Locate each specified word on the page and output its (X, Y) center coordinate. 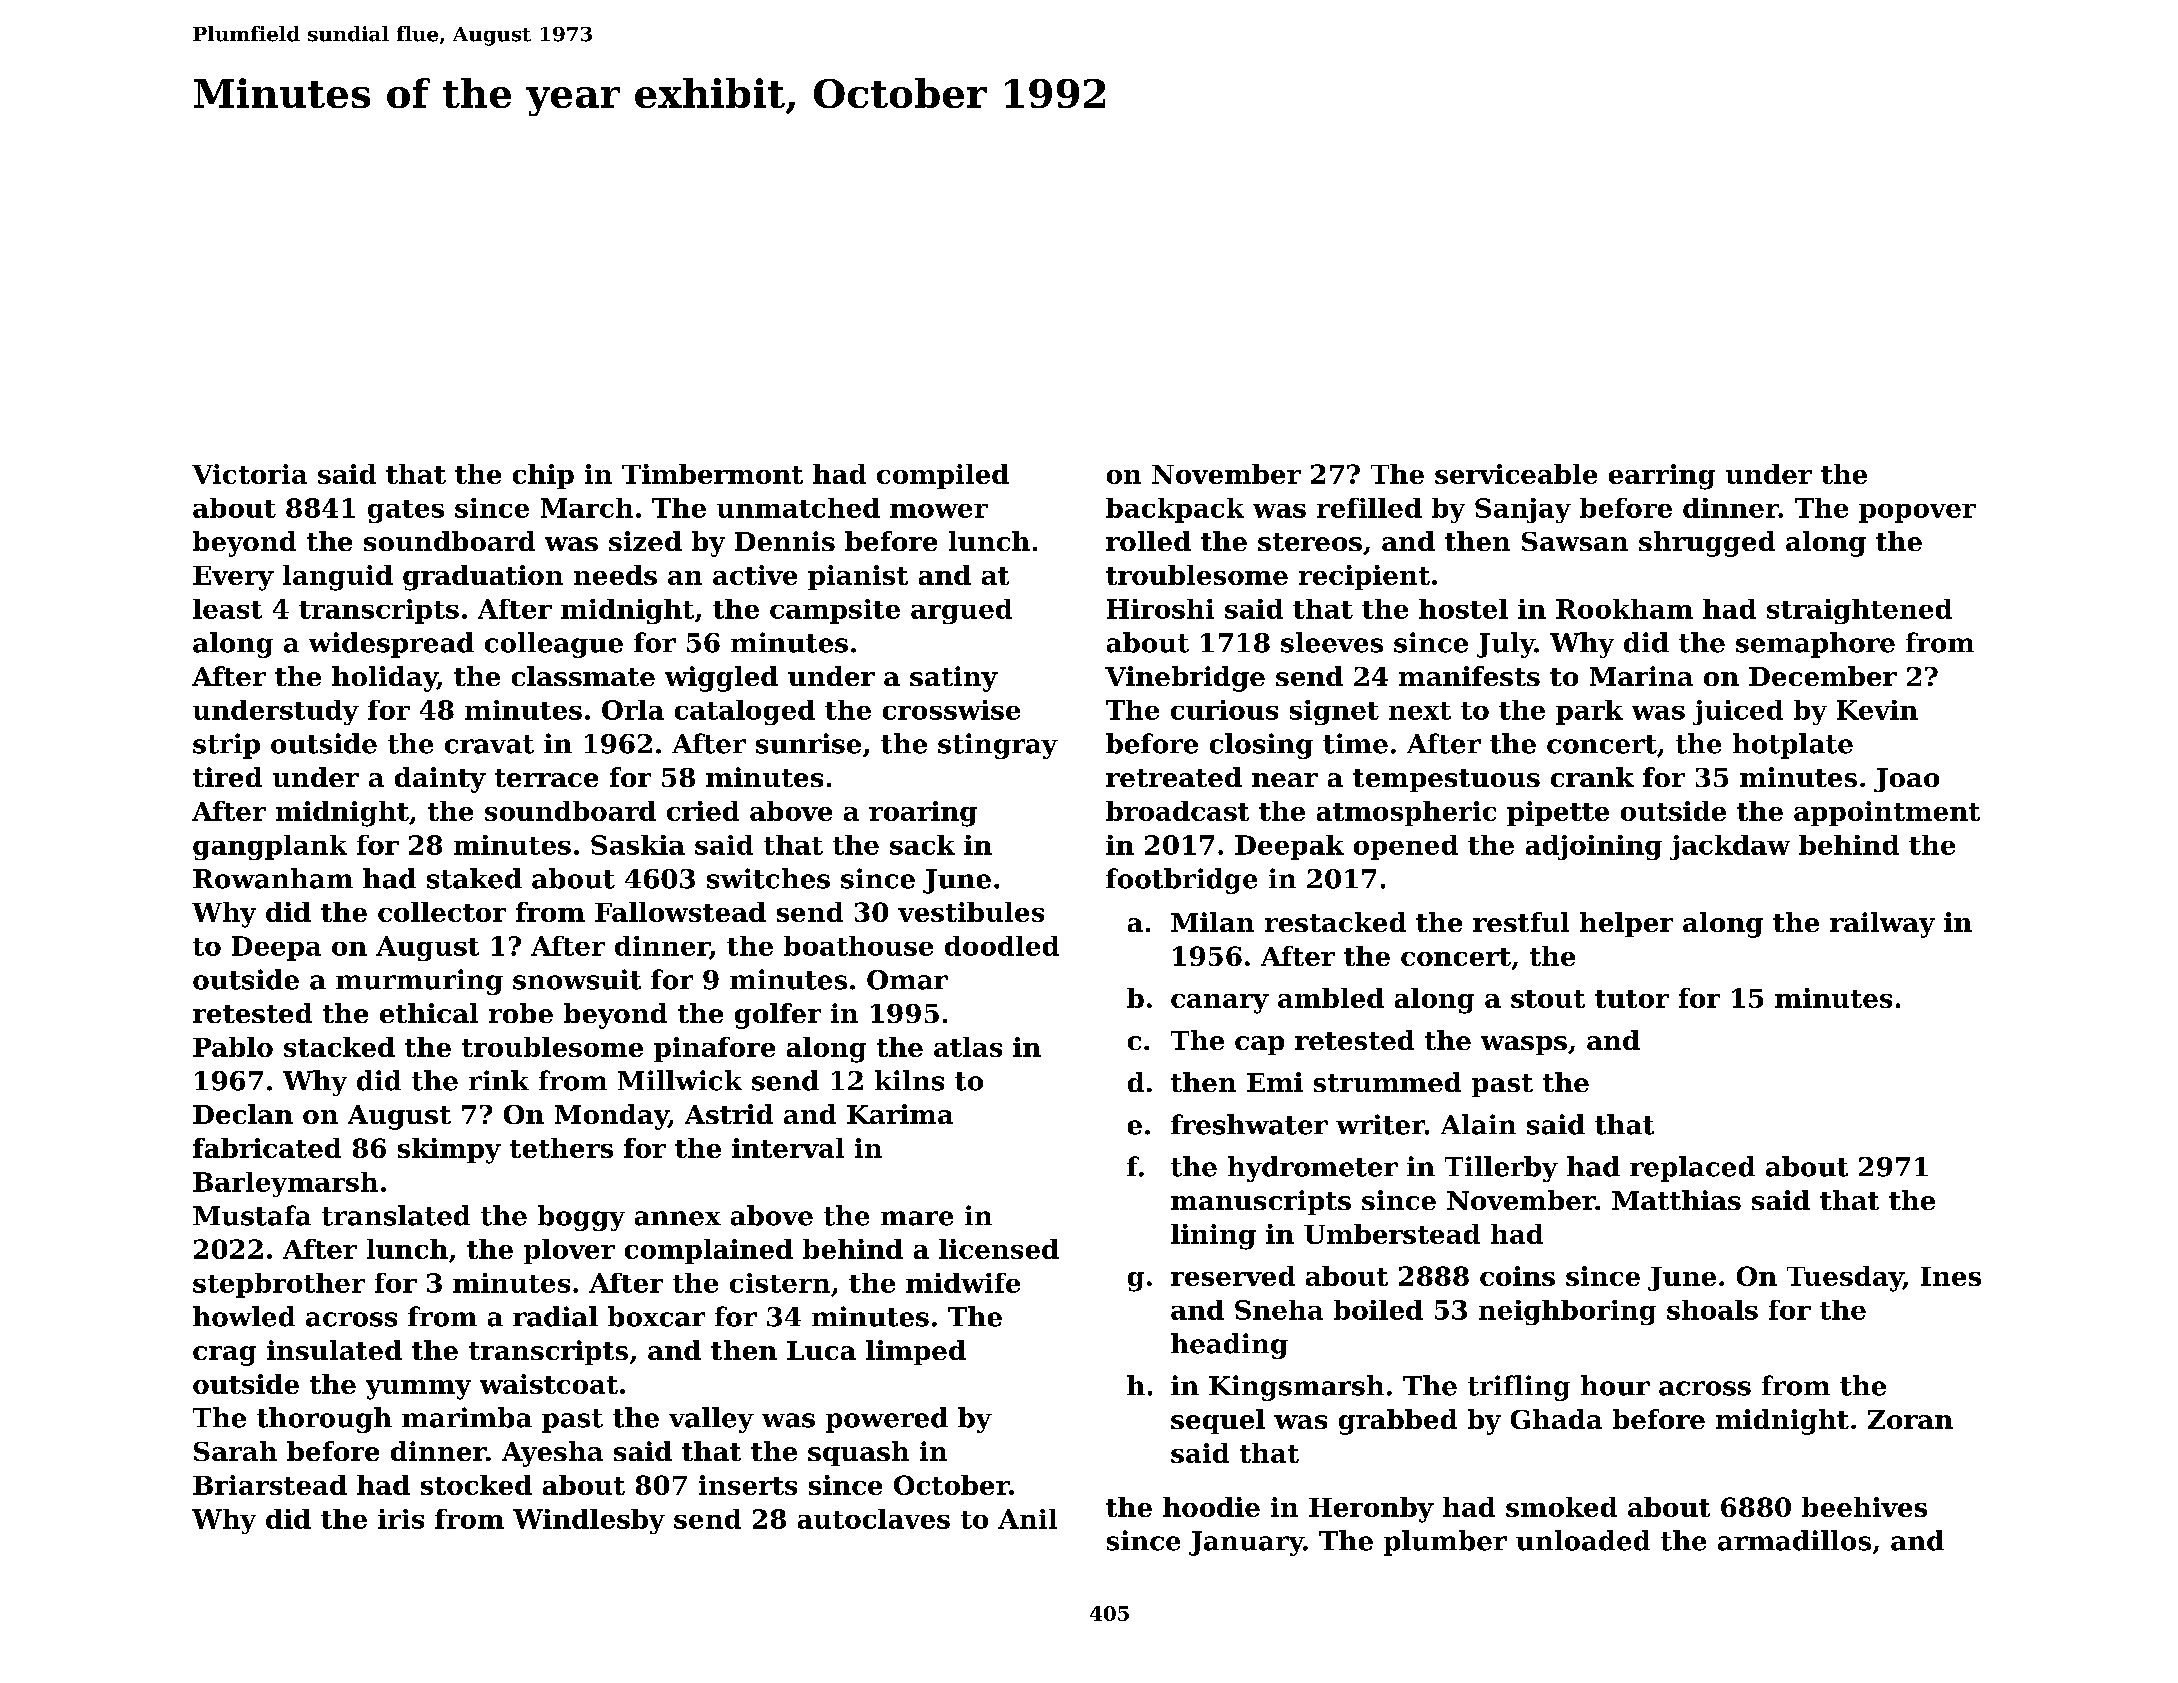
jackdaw (1730, 847)
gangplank (270, 847)
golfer (778, 1016)
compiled (943, 476)
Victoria (249, 474)
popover (1917, 513)
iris (401, 1519)
